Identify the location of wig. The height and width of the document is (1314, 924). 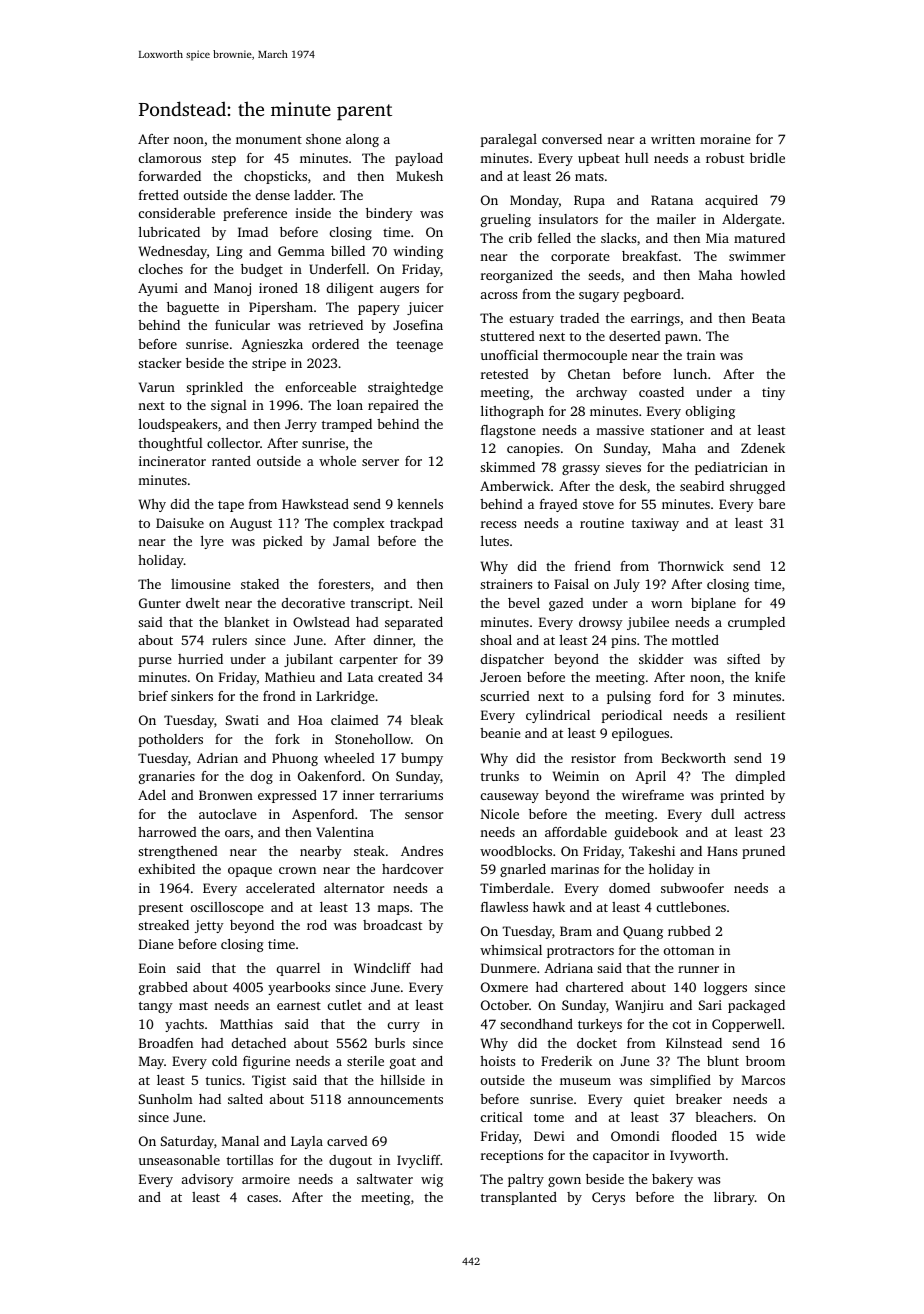
(432, 1180).
